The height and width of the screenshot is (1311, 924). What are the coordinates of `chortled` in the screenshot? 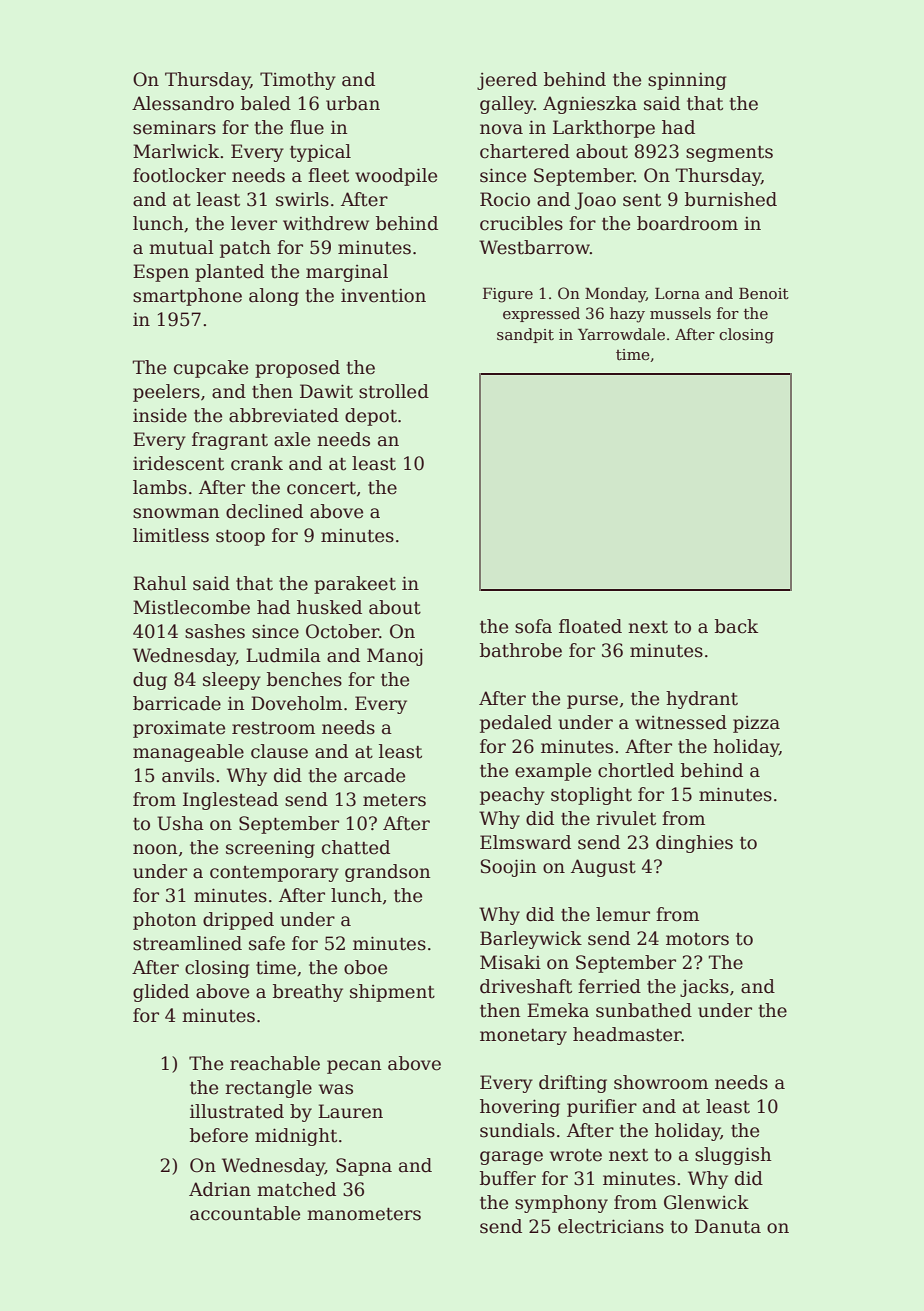 It's located at (636, 770).
